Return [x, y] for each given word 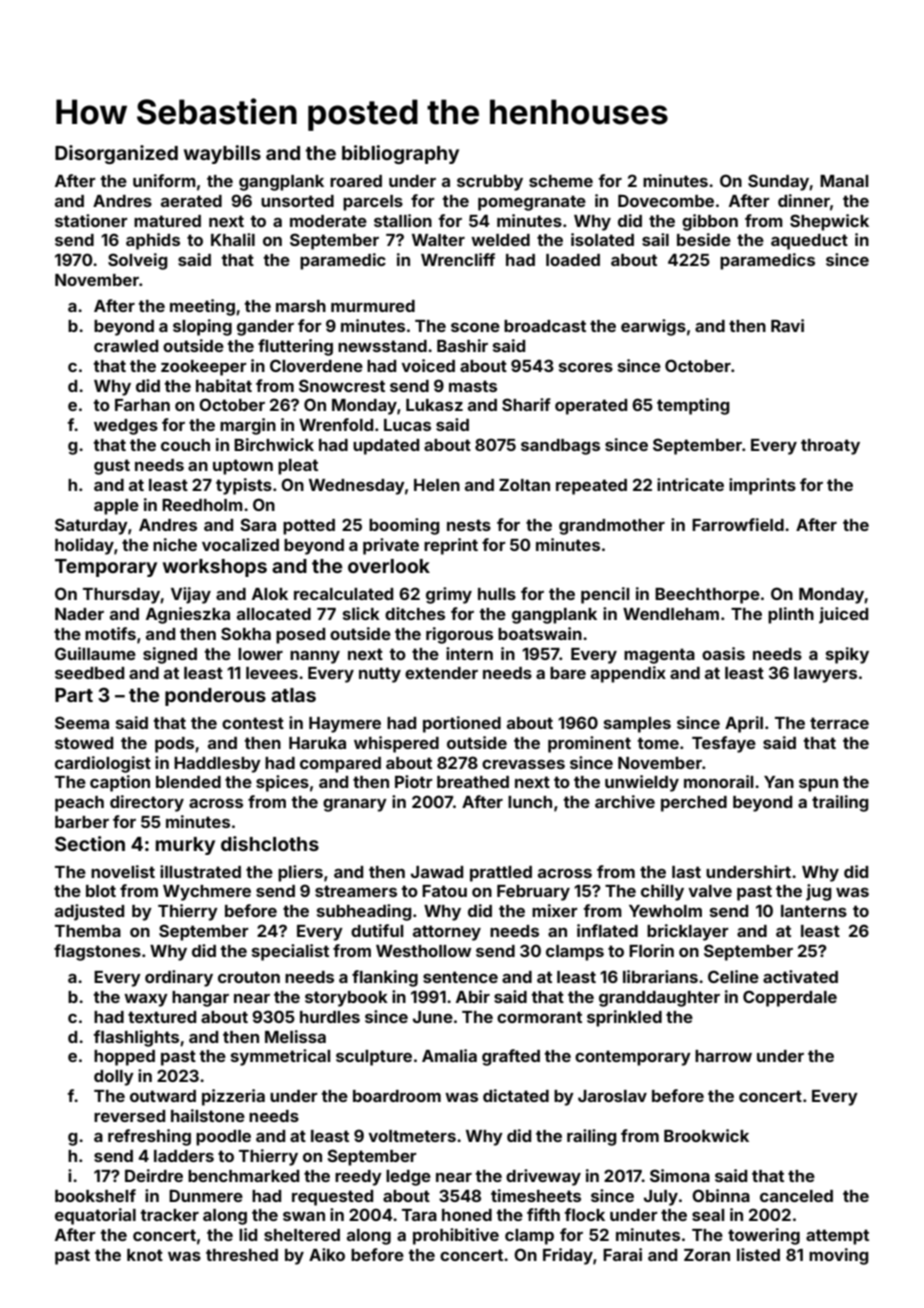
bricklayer [688, 932]
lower [260, 654]
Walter [438, 240]
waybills [222, 154]
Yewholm [665, 911]
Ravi [787, 325]
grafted [511, 1057]
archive [625, 801]
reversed [129, 1116]
